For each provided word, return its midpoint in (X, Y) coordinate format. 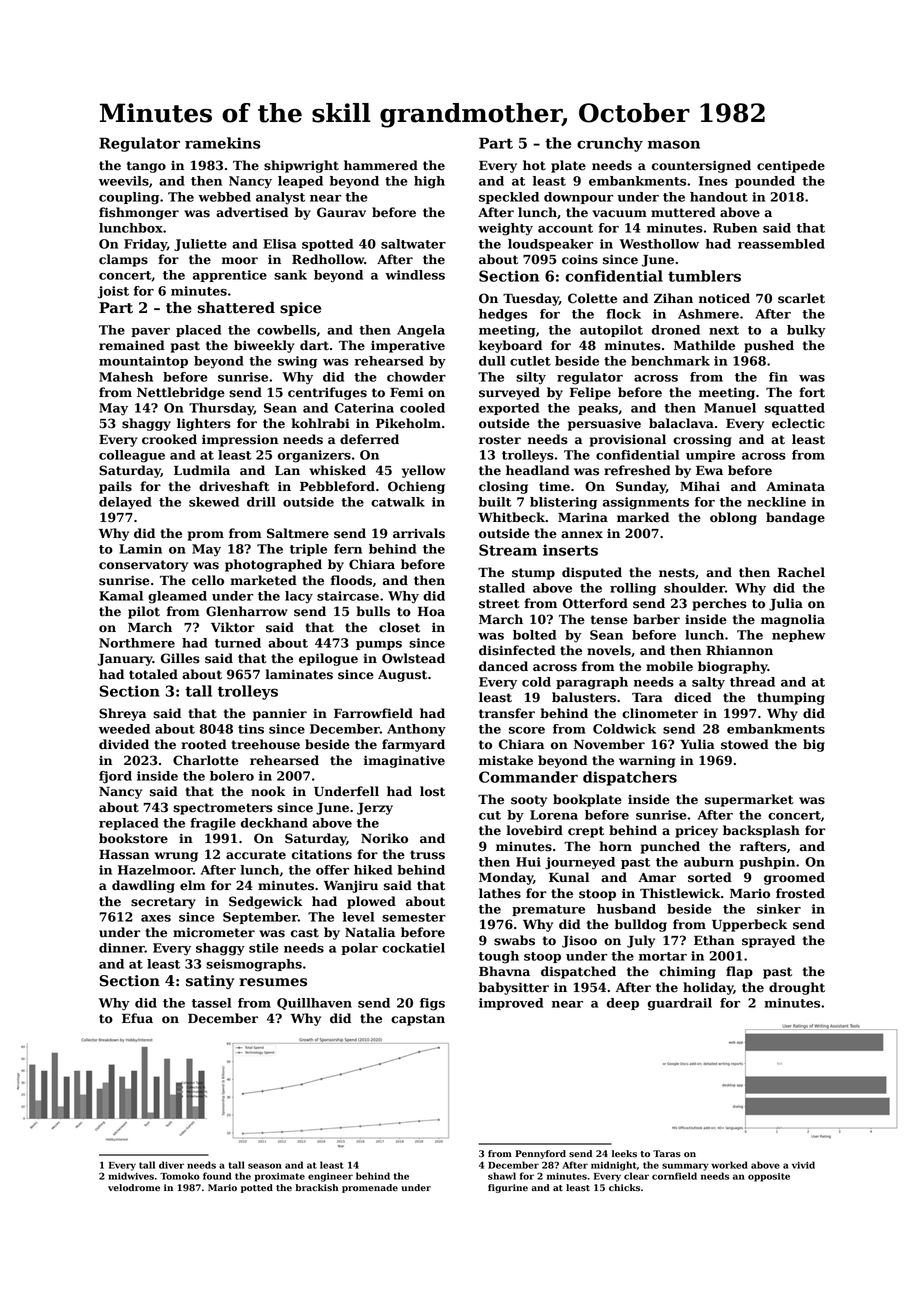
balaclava (681, 423)
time (554, 487)
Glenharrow (247, 611)
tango (146, 167)
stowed (745, 744)
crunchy (610, 144)
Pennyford (540, 1154)
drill (261, 502)
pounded (765, 182)
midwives (131, 1176)
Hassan (124, 855)
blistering (563, 503)
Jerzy (375, 809)
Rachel (801, 572)
